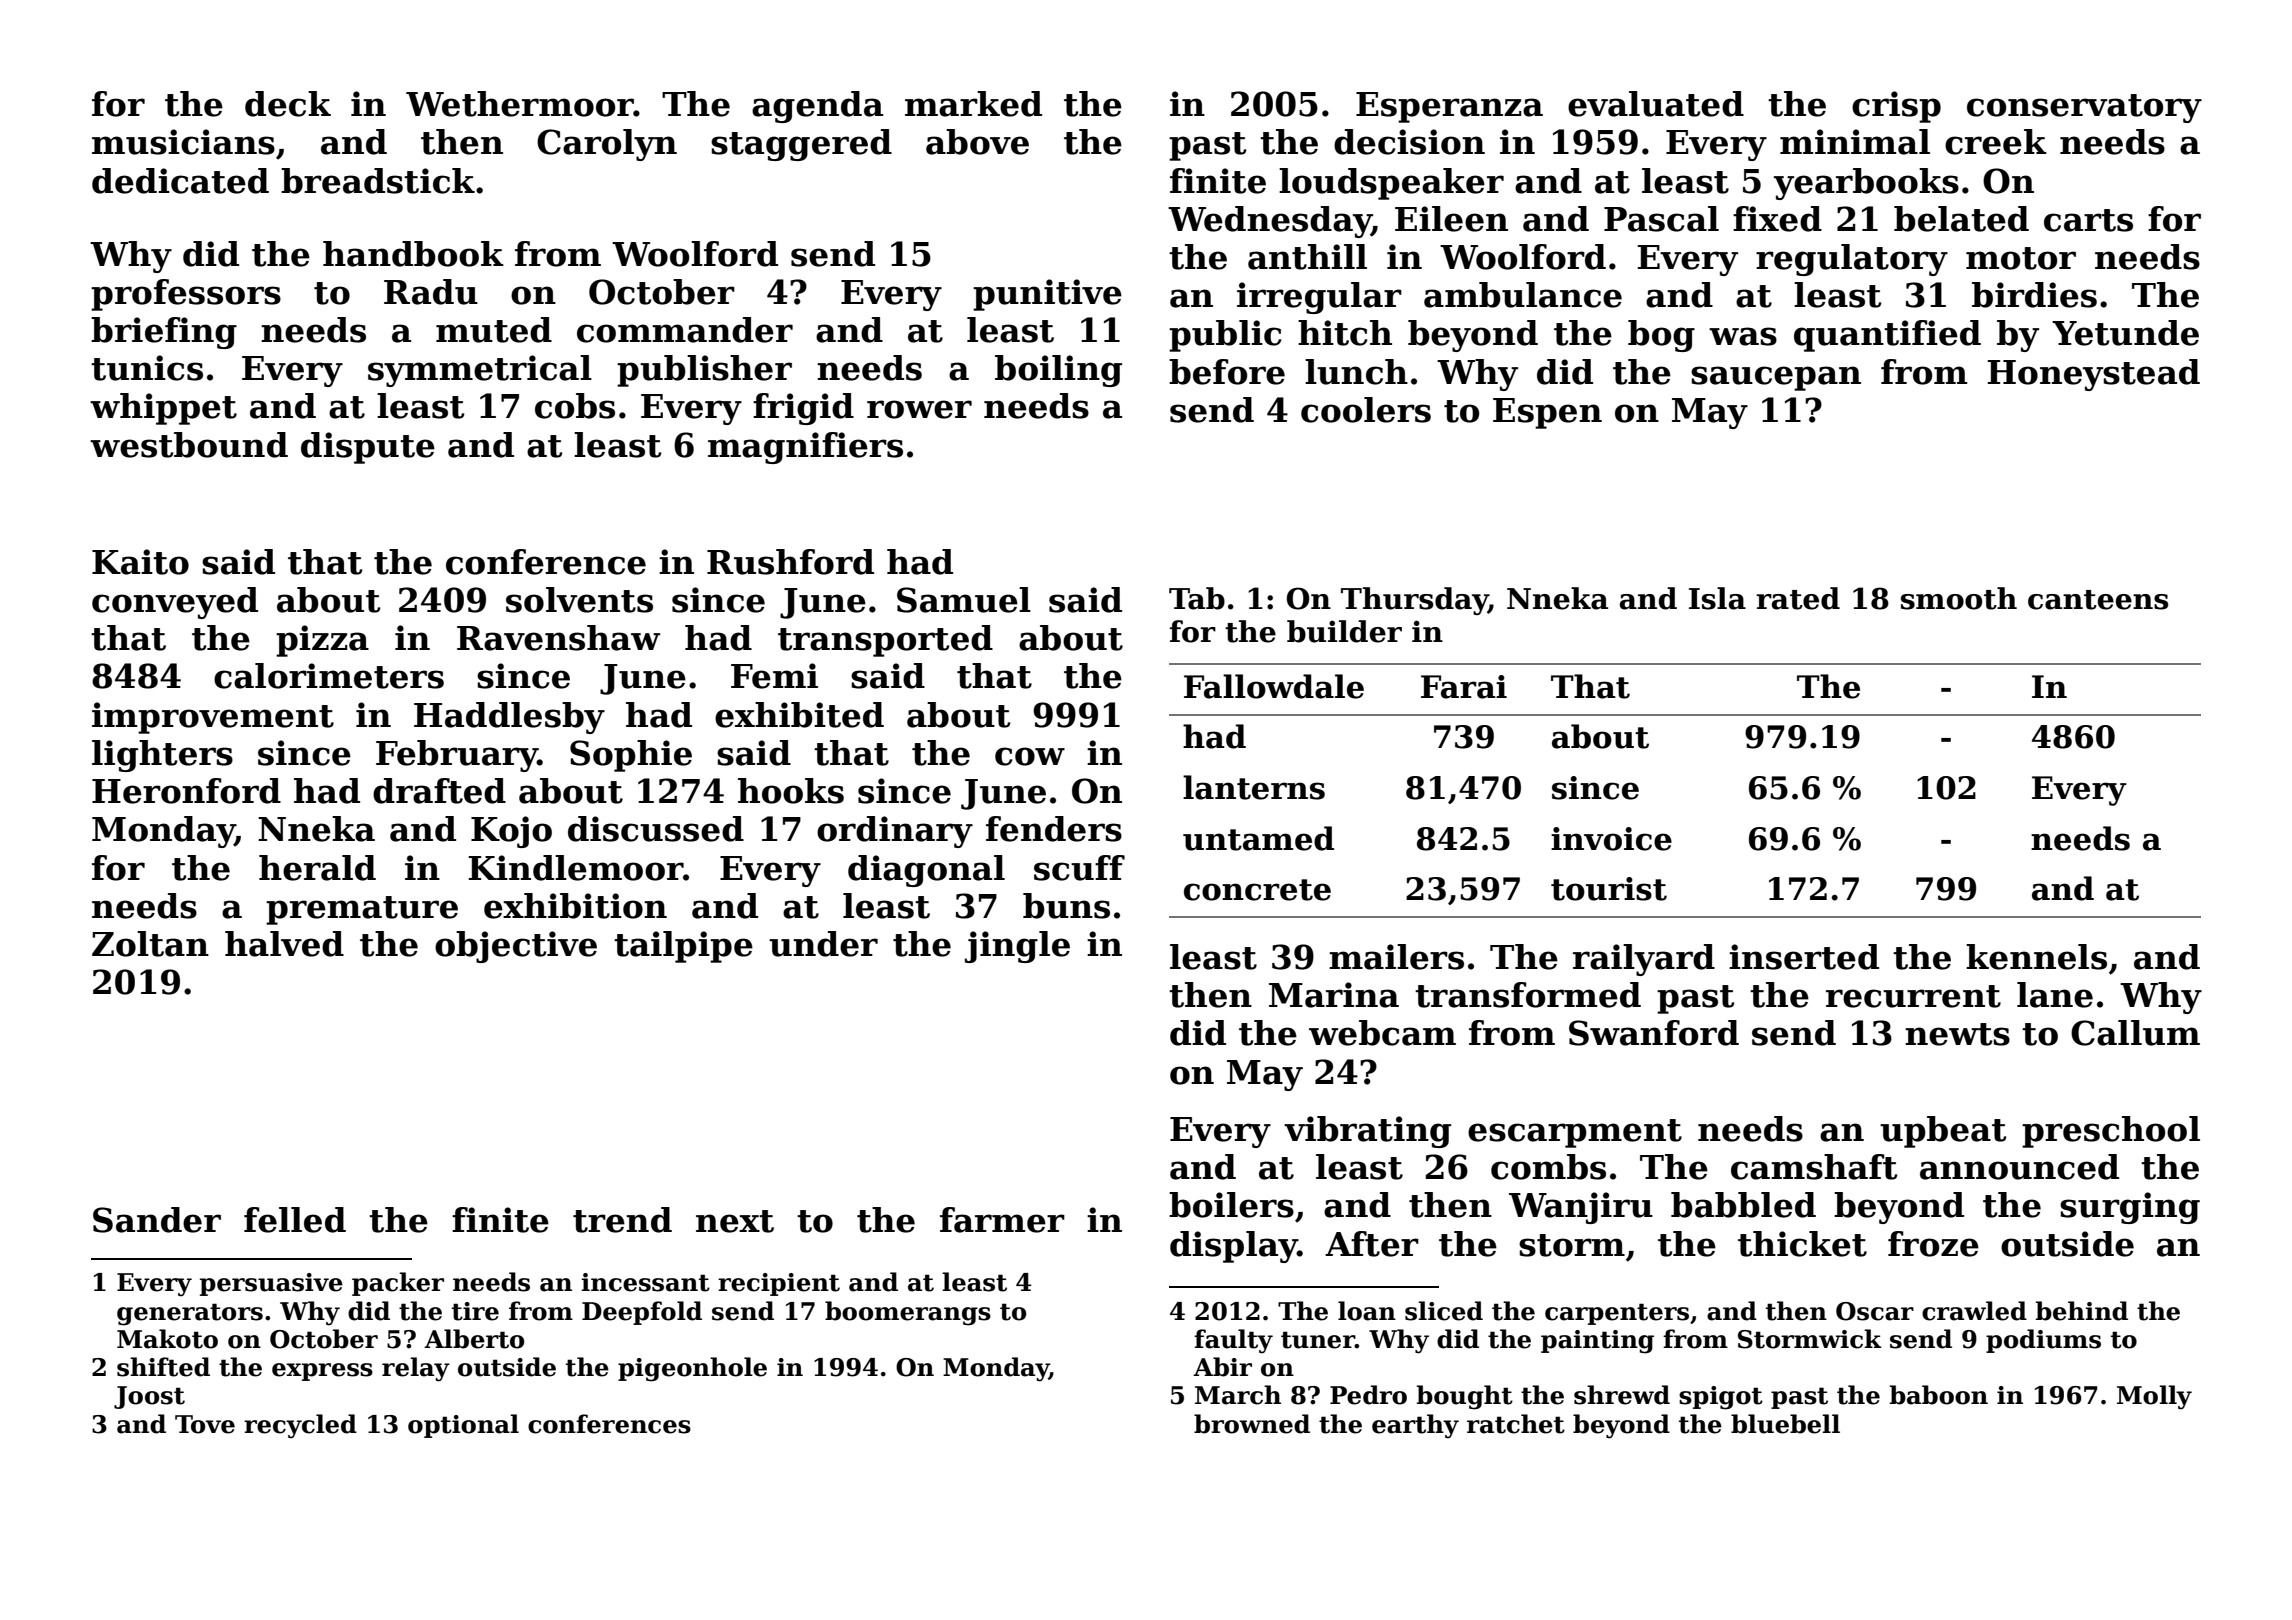 The width and height of the screenshot is (2292, 1620). I want to click on cow, so click(1030, 756).
